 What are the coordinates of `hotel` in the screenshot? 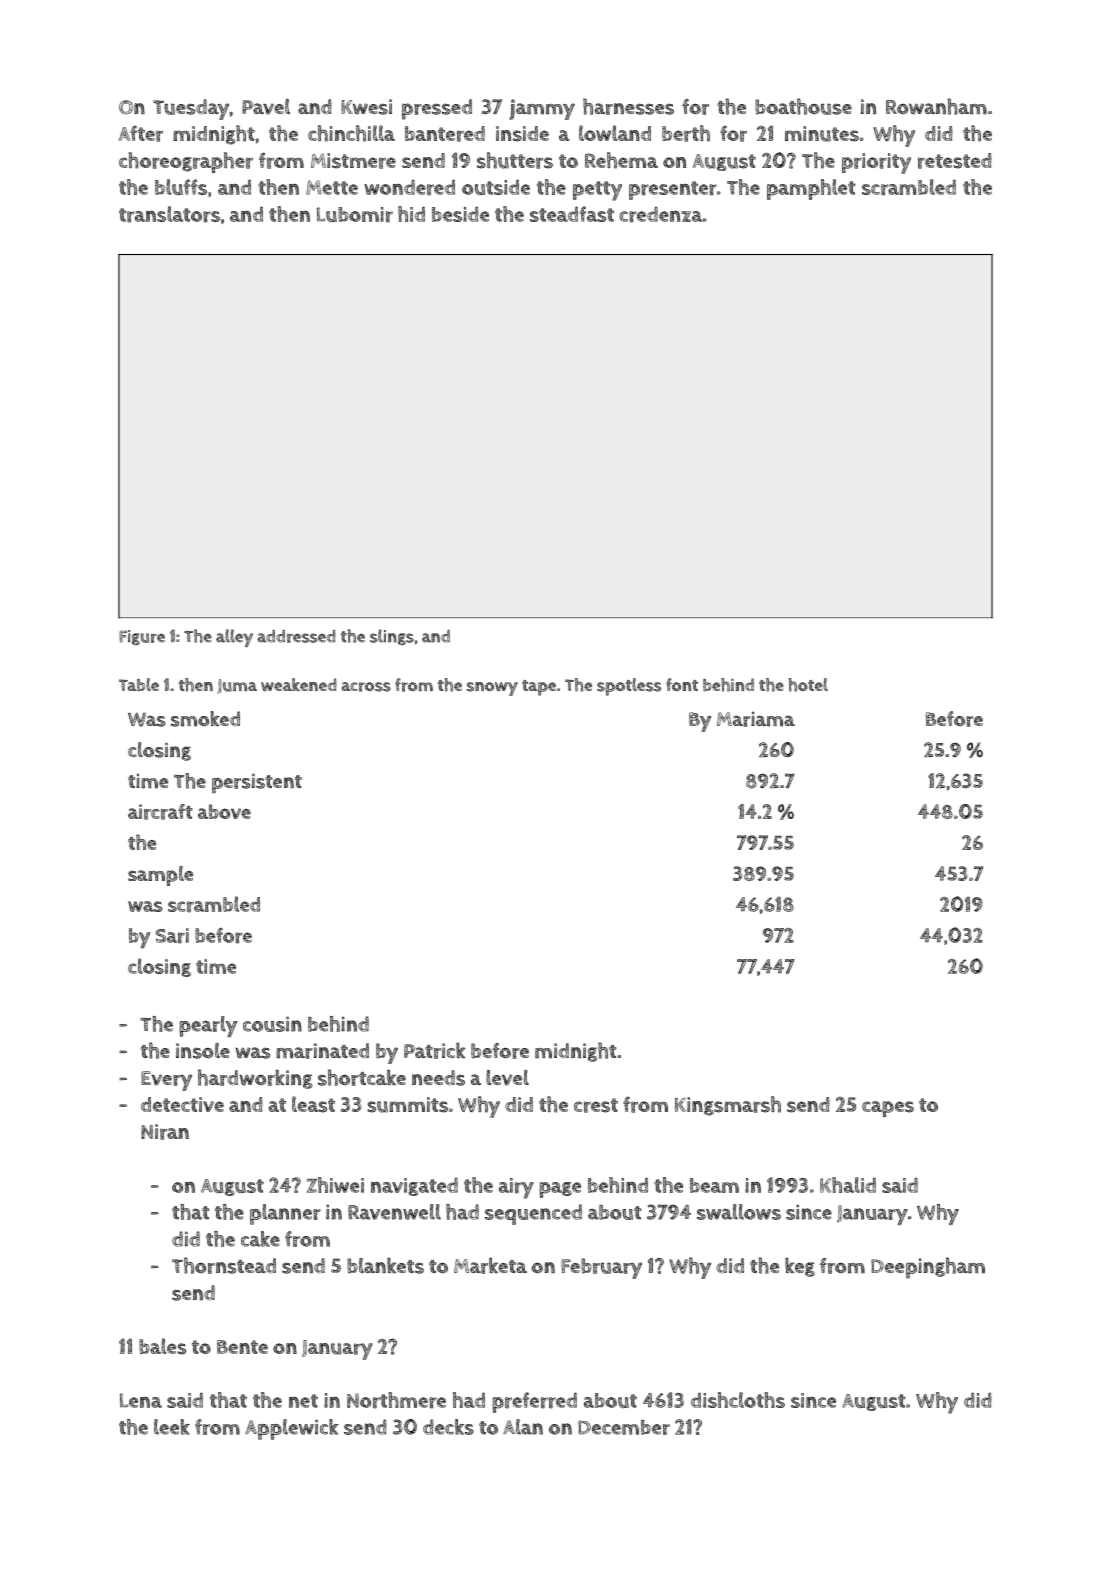 It's located at (808, 685).
